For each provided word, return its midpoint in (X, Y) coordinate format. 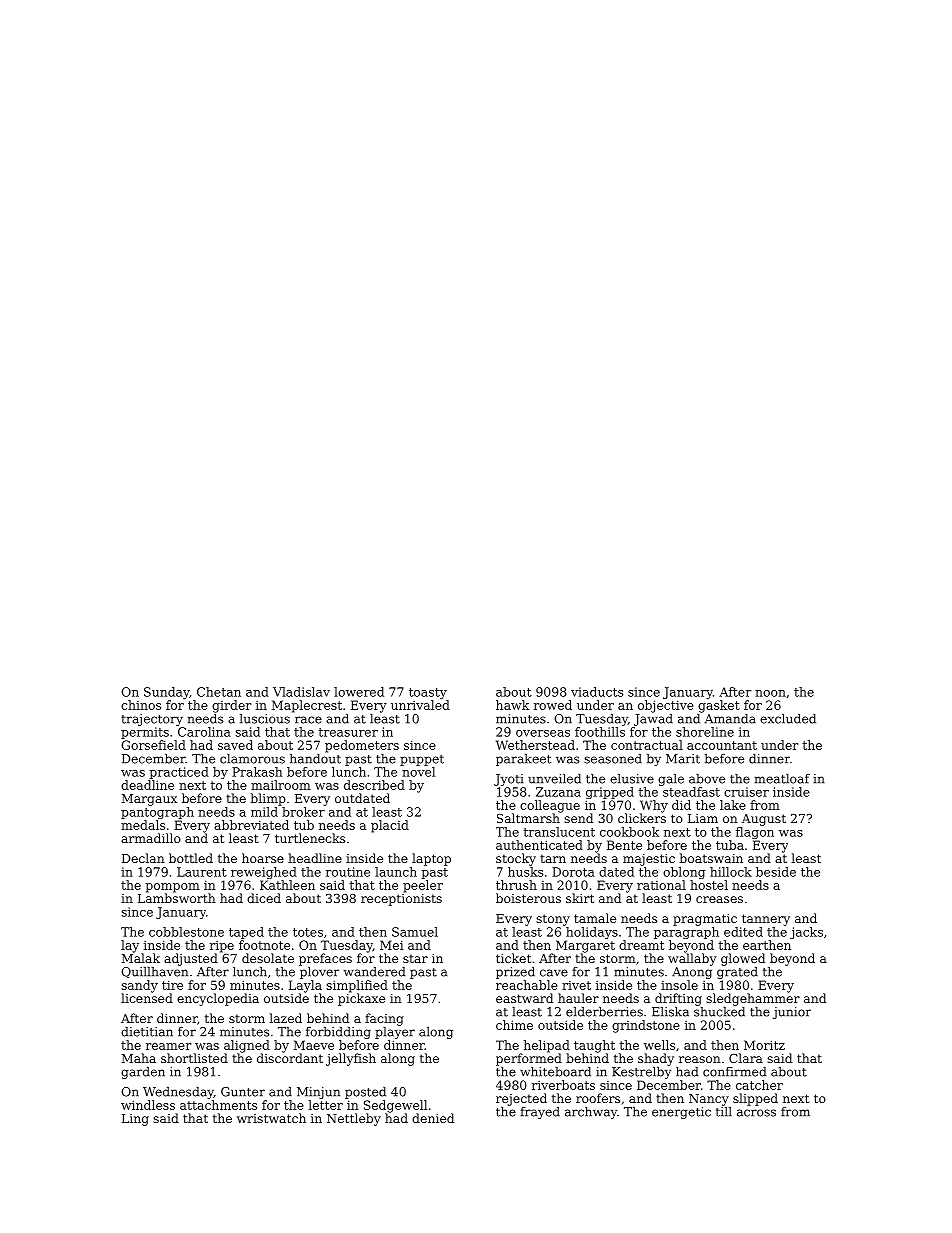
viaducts (597, 692)
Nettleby (354, 1119)
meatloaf (782, 779)
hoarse (263, 858)
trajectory (152, 720)
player (395, 1033)
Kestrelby (641, 1073)
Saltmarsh (528, 818)
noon (770, 693)
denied (433, 1118)
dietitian (147, 1032)
